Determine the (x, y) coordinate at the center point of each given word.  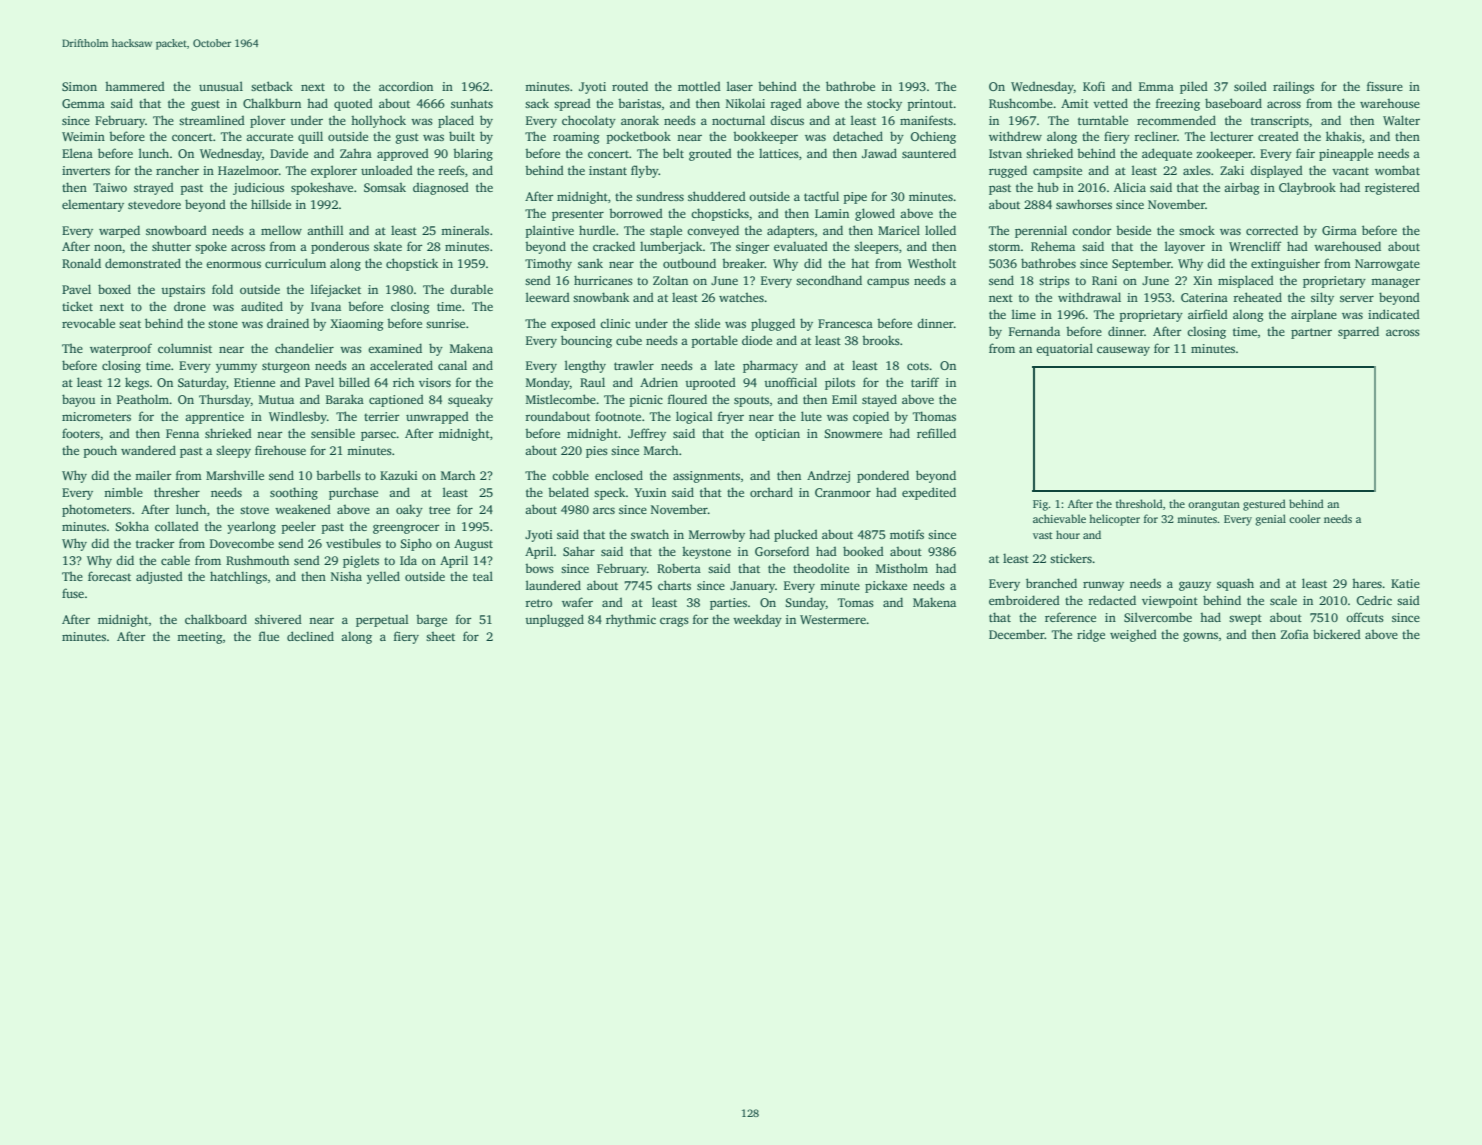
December (1017, 634)
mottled (699, 86)
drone (190, 306)
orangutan (1214, 506)
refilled (936, 433)
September (1141, 264)
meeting (200, 638)
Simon (79, 86)
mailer (153, 475)
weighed (1133, 635)
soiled (1250, 86)
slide (707, 323)
